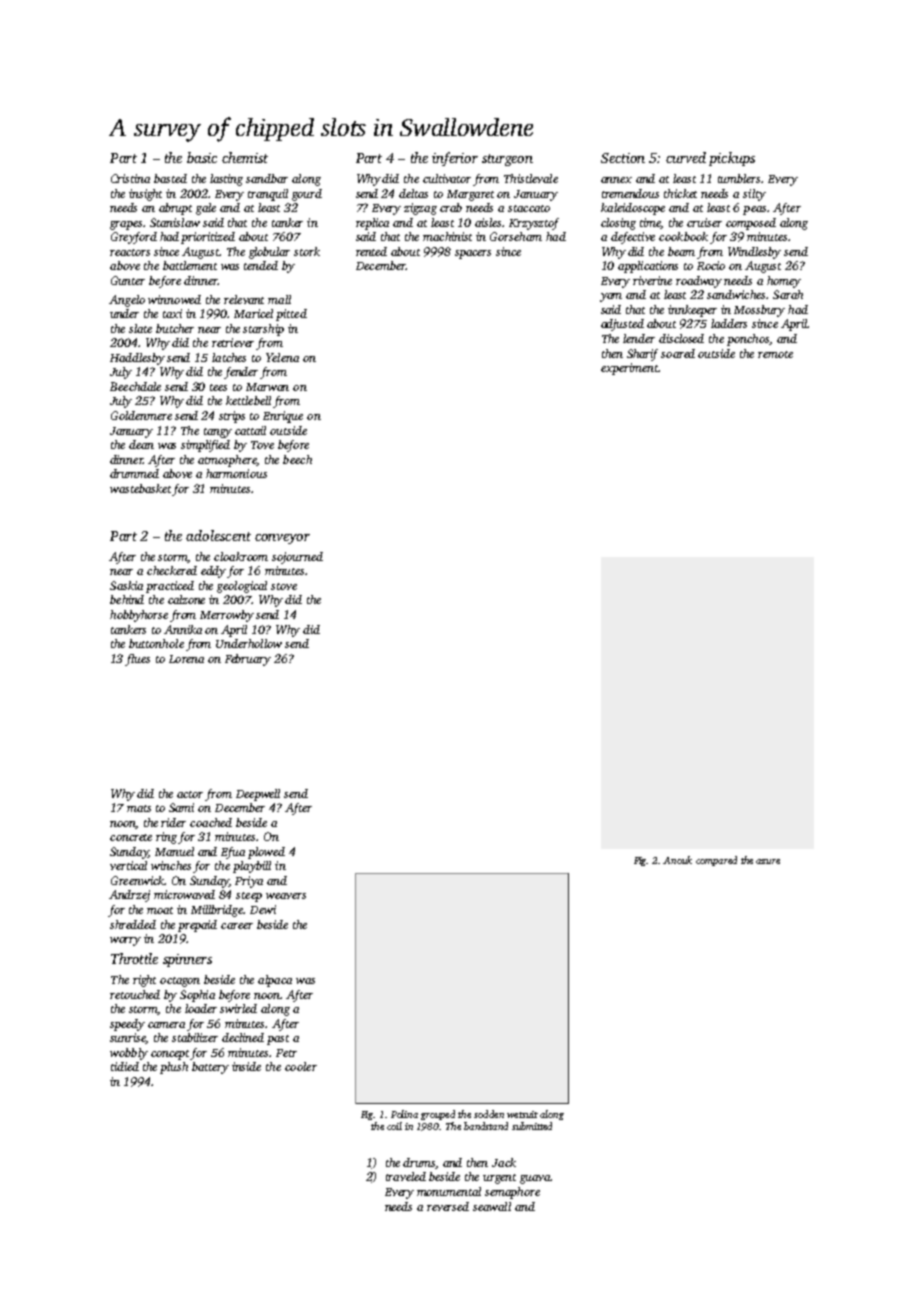  Describe the element at coordinates (413, 193) in the screenshot. I see `deltas` at that location.
